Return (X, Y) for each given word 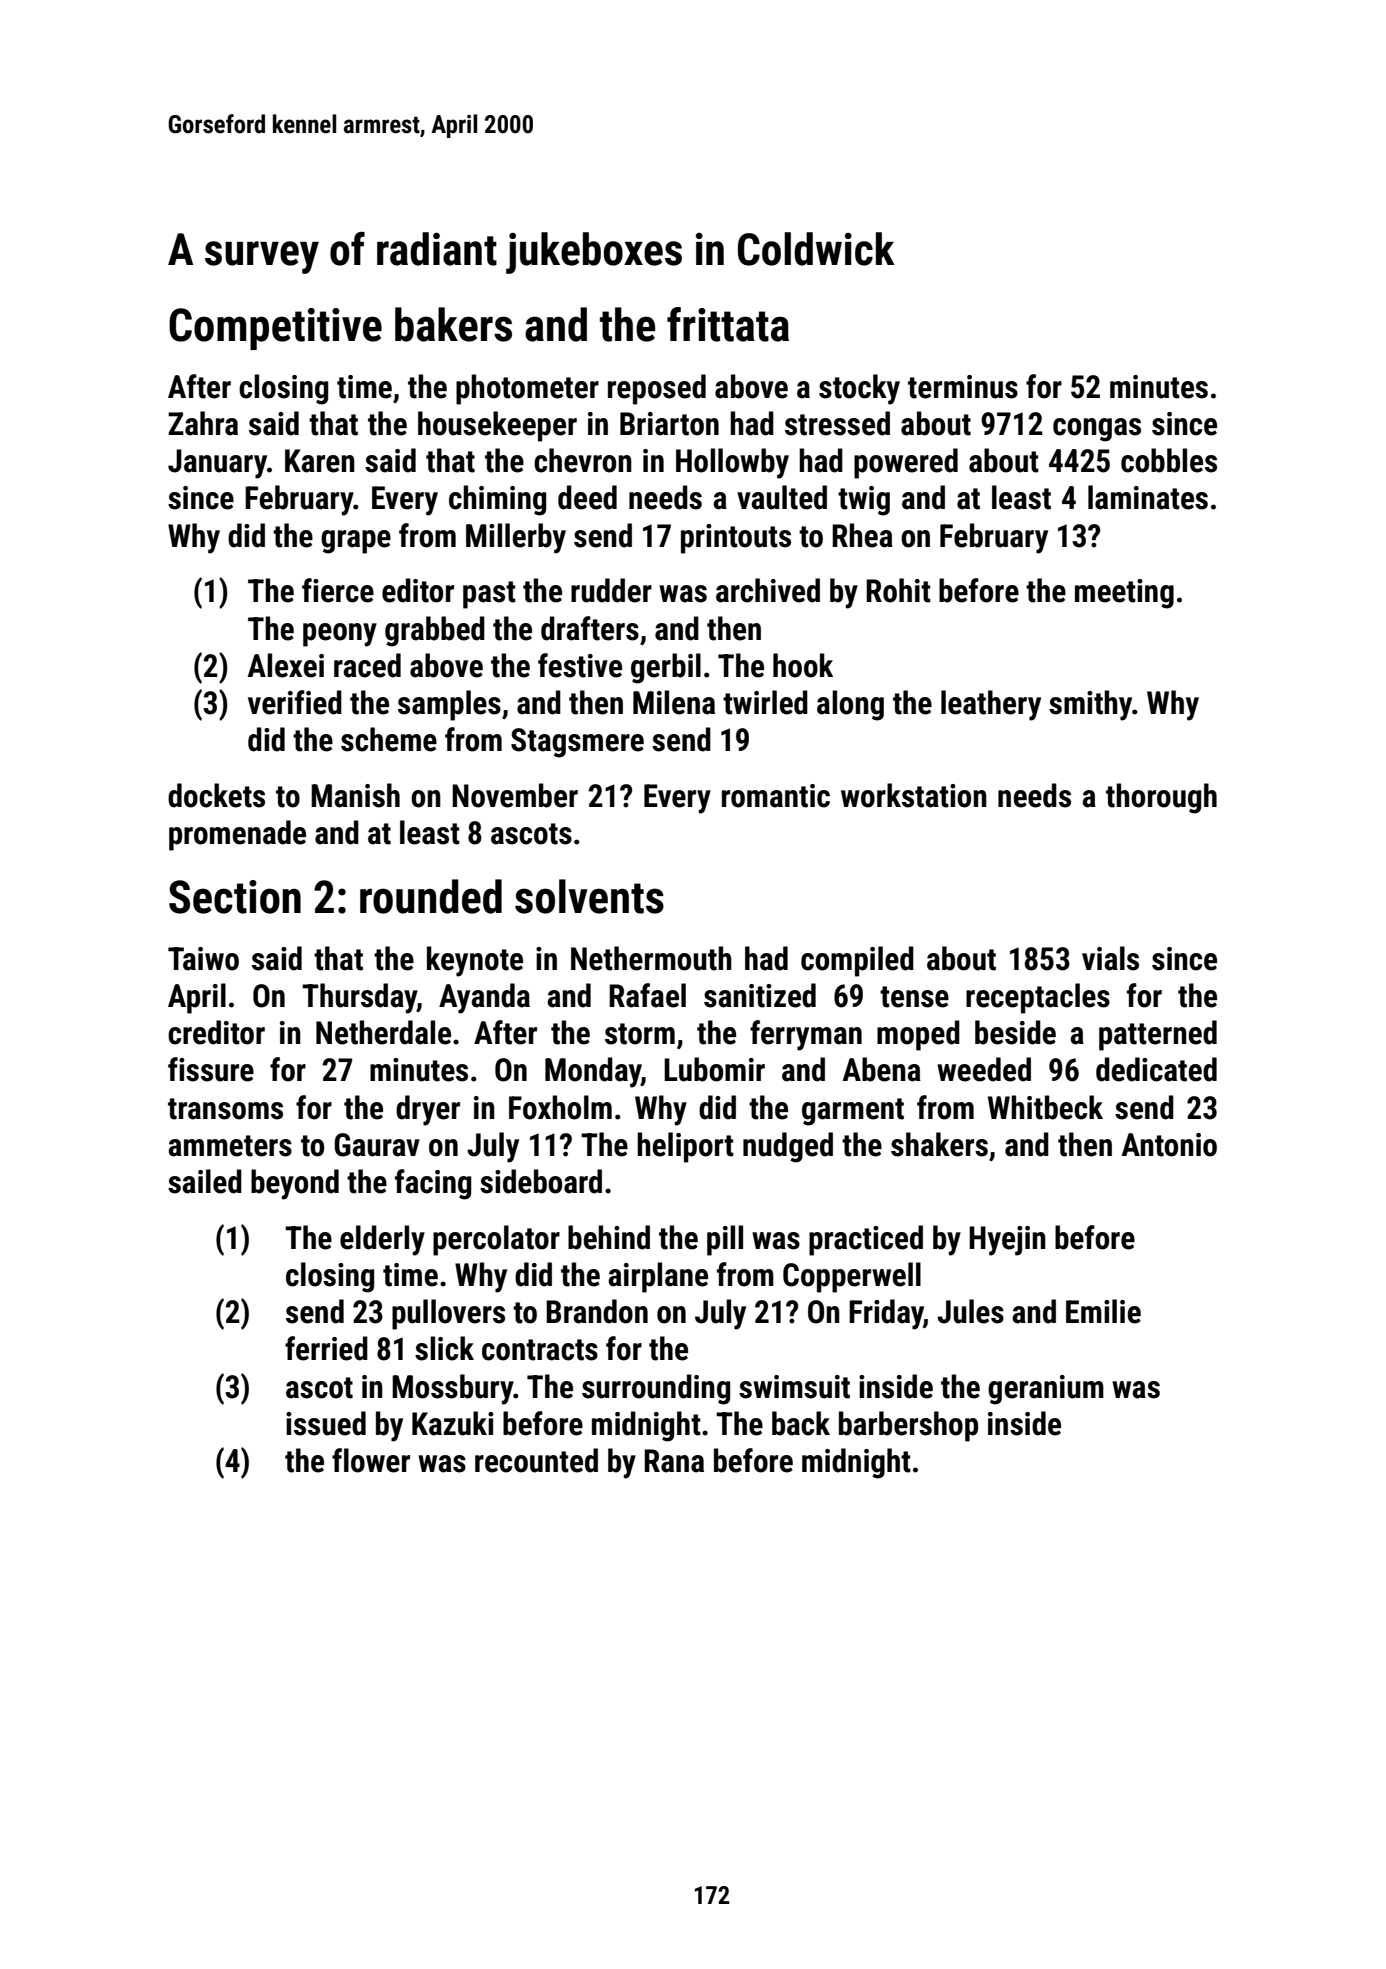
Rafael (647, 995)
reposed (657, 389)
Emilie (1103, 1311)
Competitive (275, 329)
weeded (984, 1069)
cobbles (1169, 460)
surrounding (656, 1389)
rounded (431, 896)
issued (326, 1423)
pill (725, 1240)
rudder (611, 590)
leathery (991, 705)
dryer (428, 1110)
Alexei (285, 665)
